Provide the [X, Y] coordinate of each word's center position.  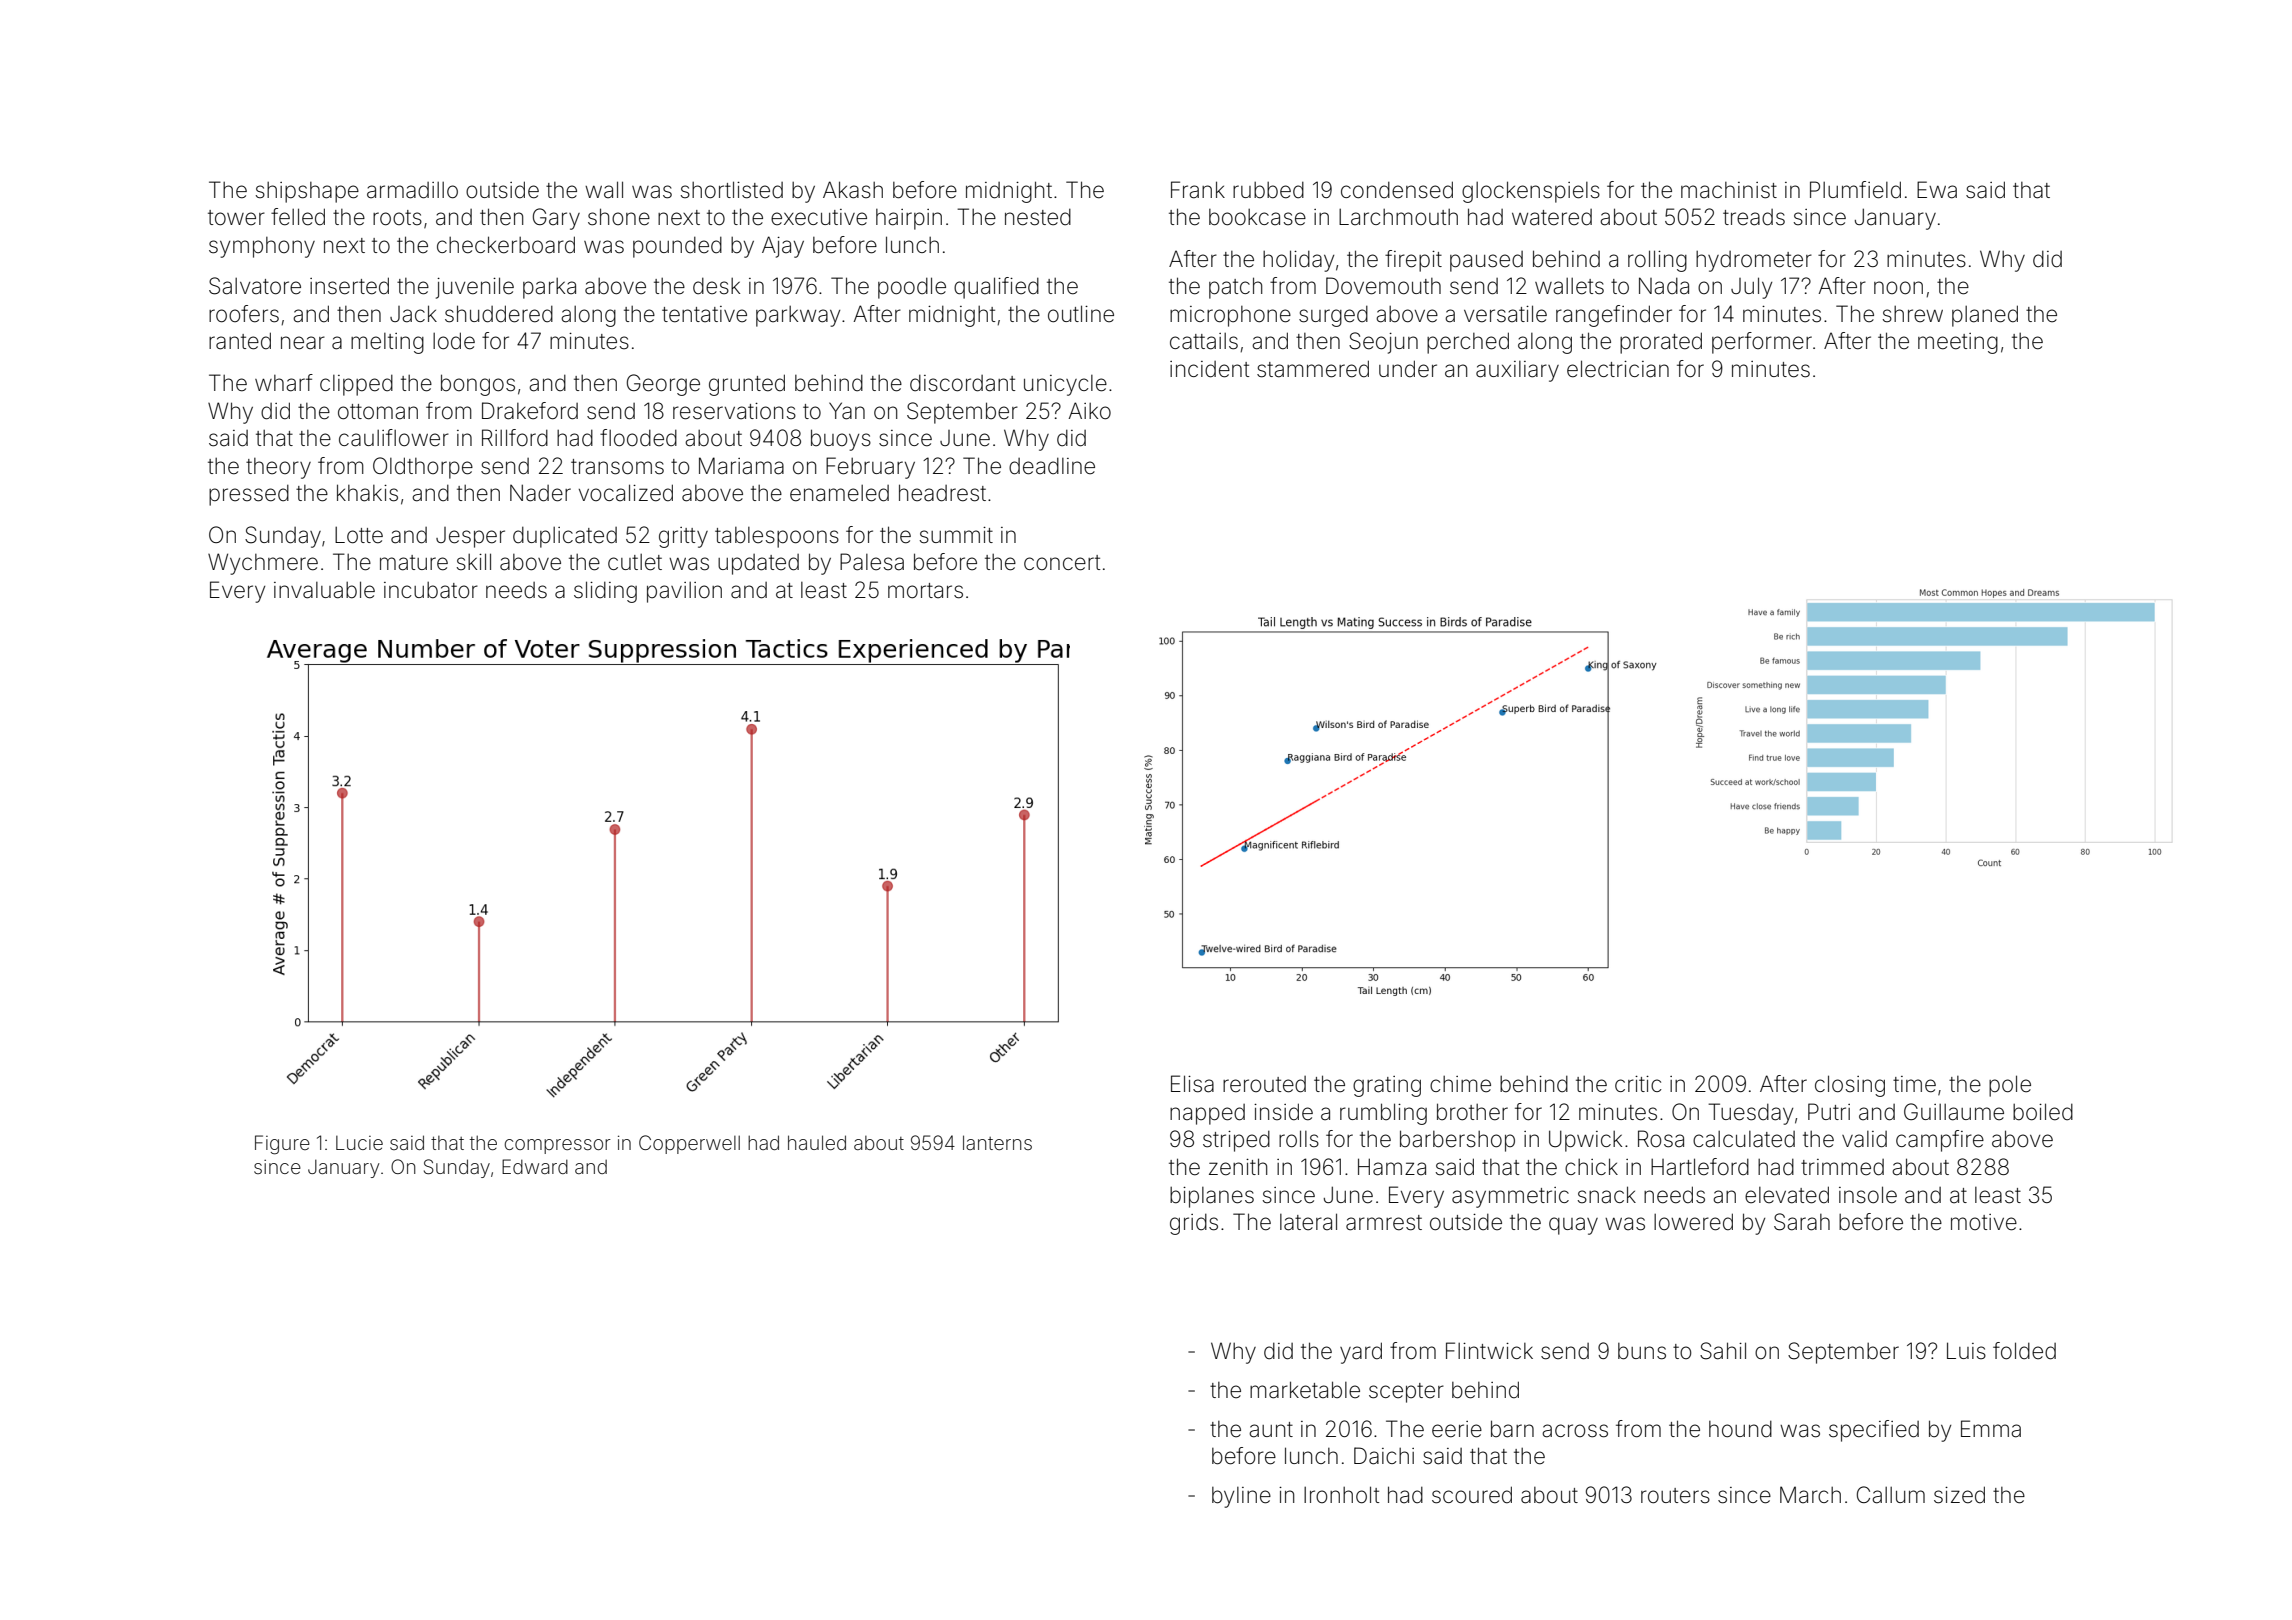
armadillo [412, 190]
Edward [535, 1166]
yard [1361, 1353]
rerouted [1264, 1084]
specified [1874, 1431]
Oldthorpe [423, 468]
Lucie [359, 1143]
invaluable [324, 590]
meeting [1958, 343]
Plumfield [1855, 190]
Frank [1198, 190]
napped [1207, 1114]
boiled [2043, 1112]
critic [1638, 1084]
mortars [925, 591]
